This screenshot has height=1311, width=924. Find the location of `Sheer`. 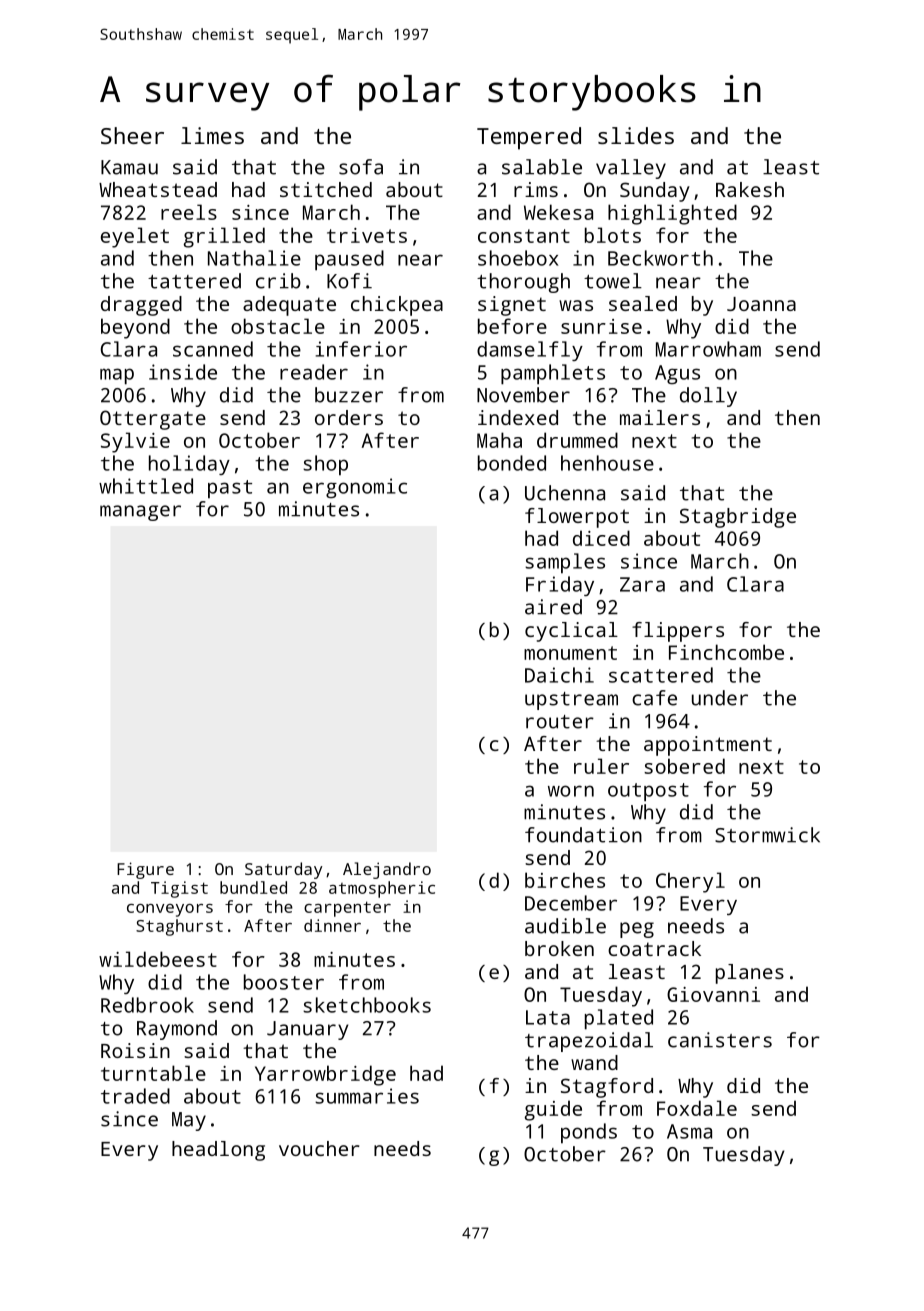

Sheer is located at coordinates (132, 135).
